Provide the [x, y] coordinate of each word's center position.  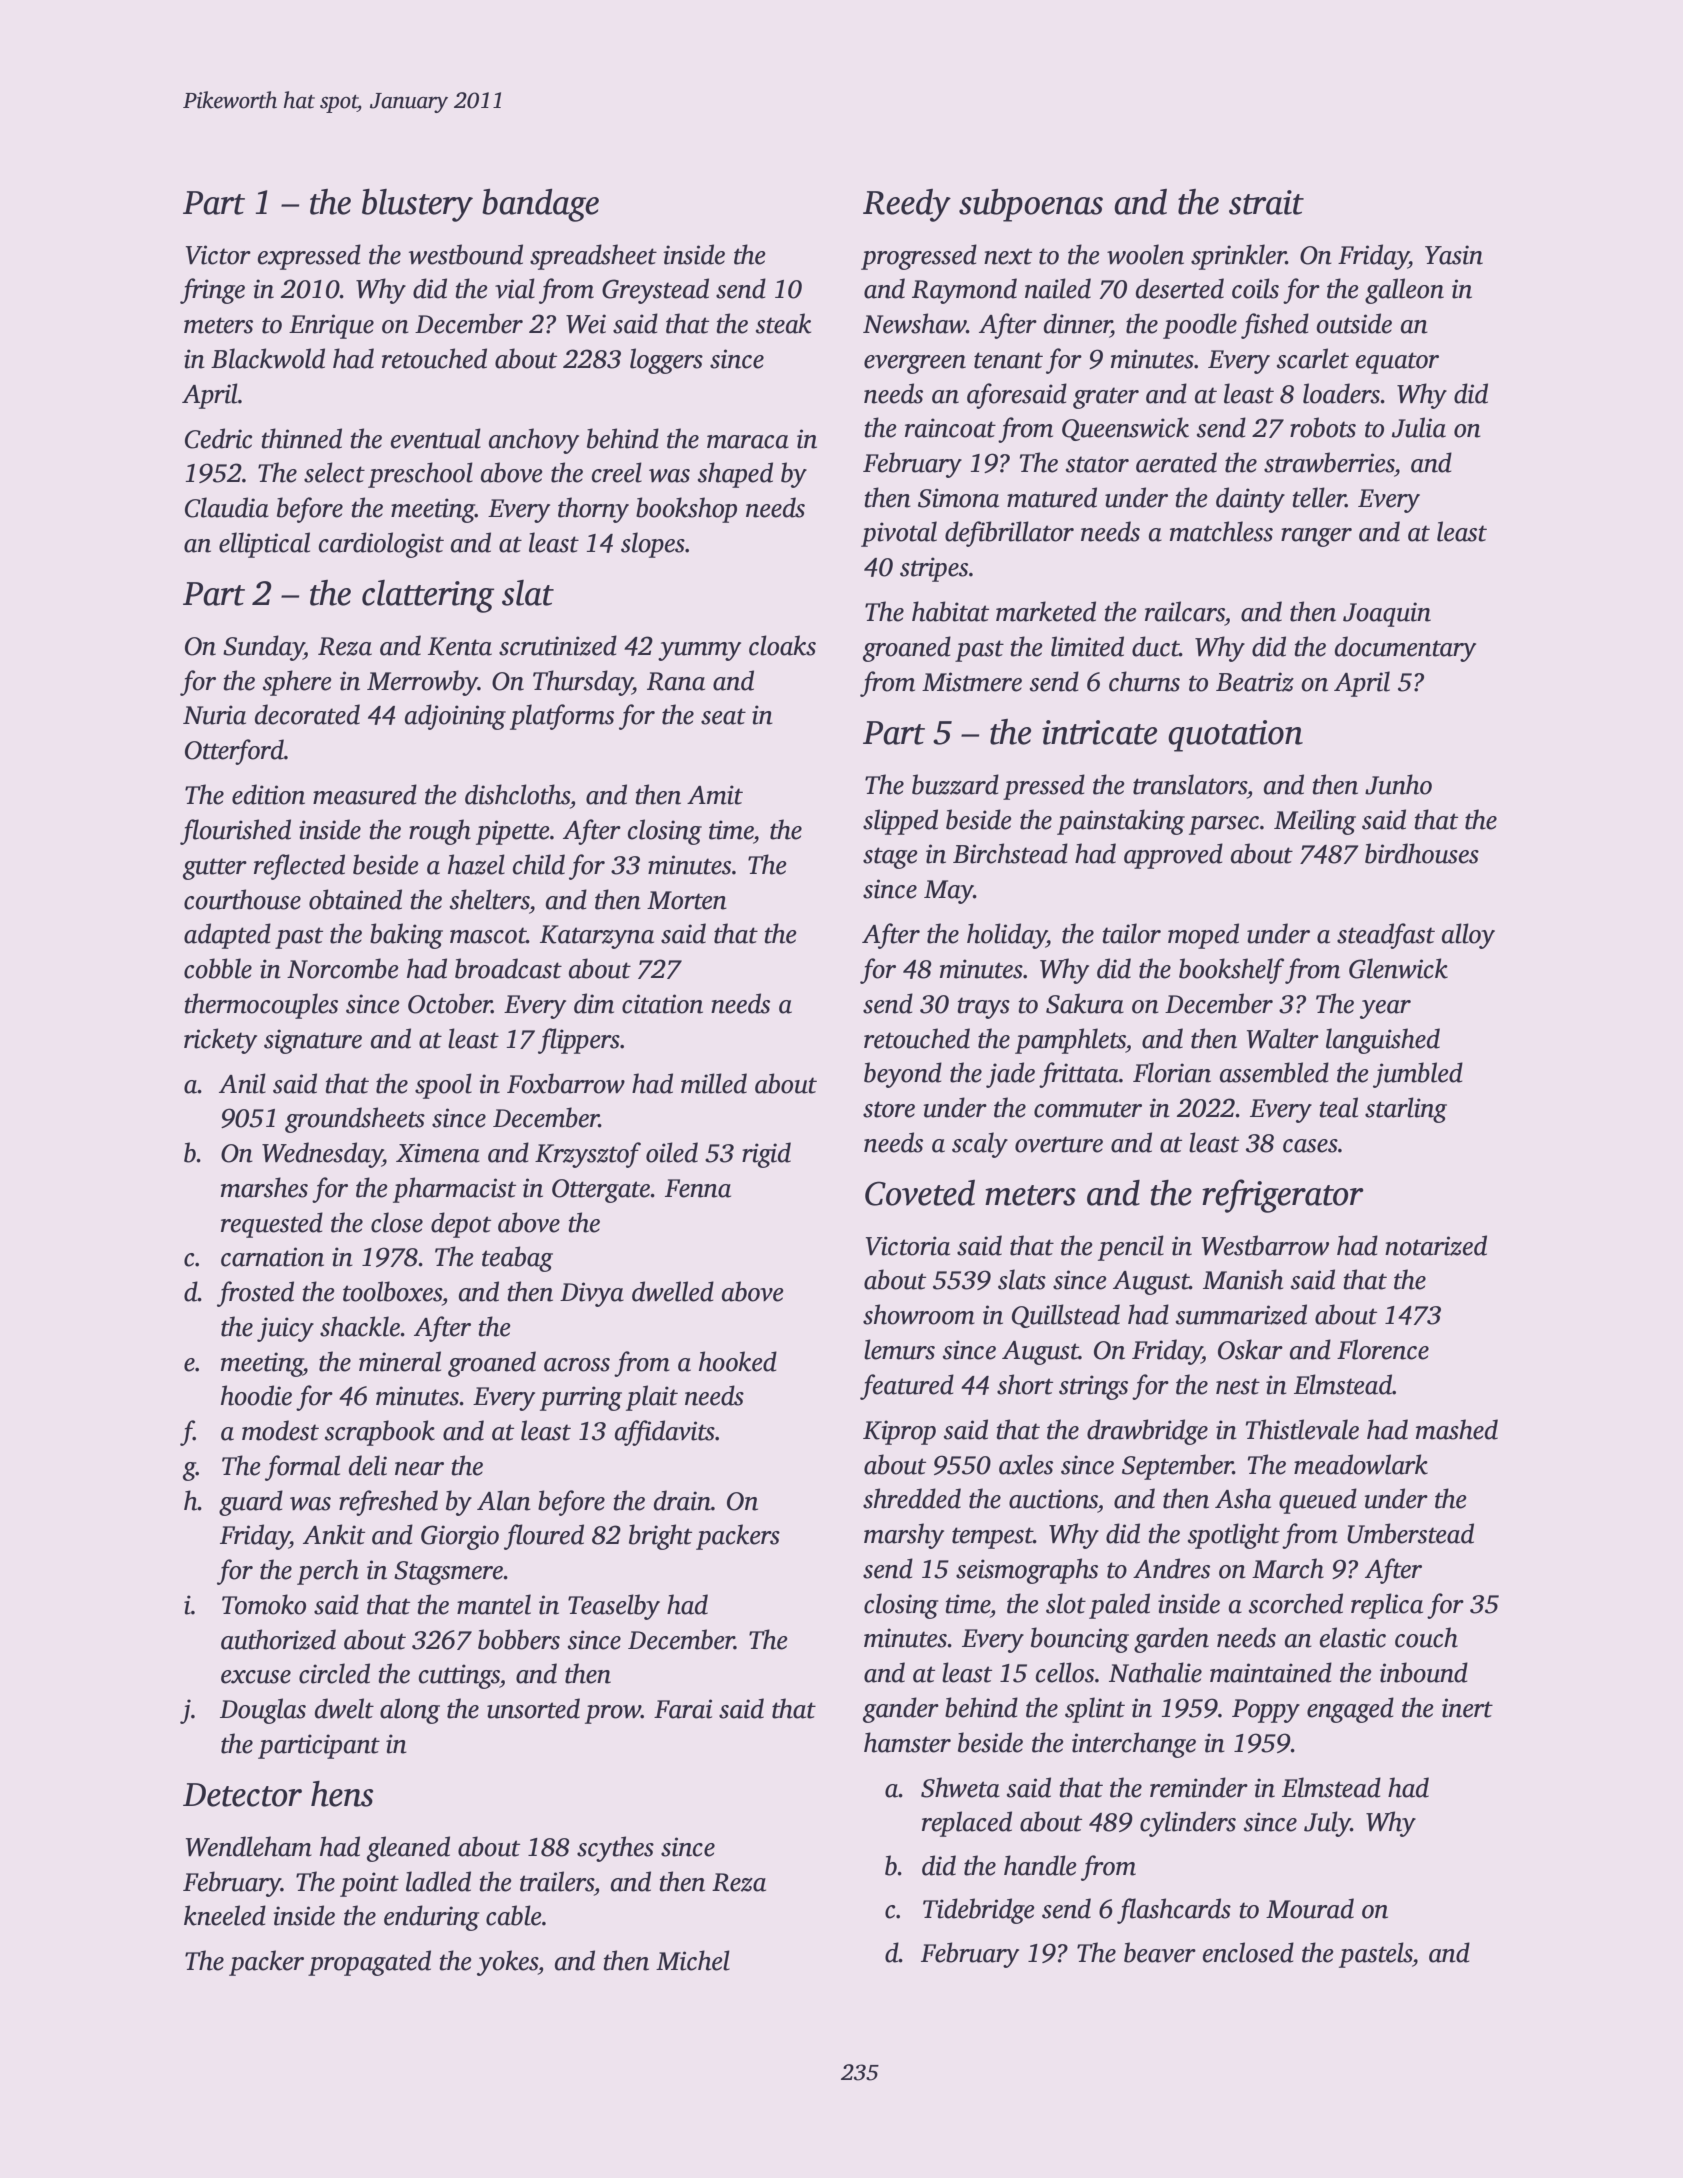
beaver [1160, 1952]
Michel [693, 1960]
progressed [919, 257]
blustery [417, 205]
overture [1059, 1144]
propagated [369, 1963]
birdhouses [1422, 853]
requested [272, 1225]
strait [1266, 202]
